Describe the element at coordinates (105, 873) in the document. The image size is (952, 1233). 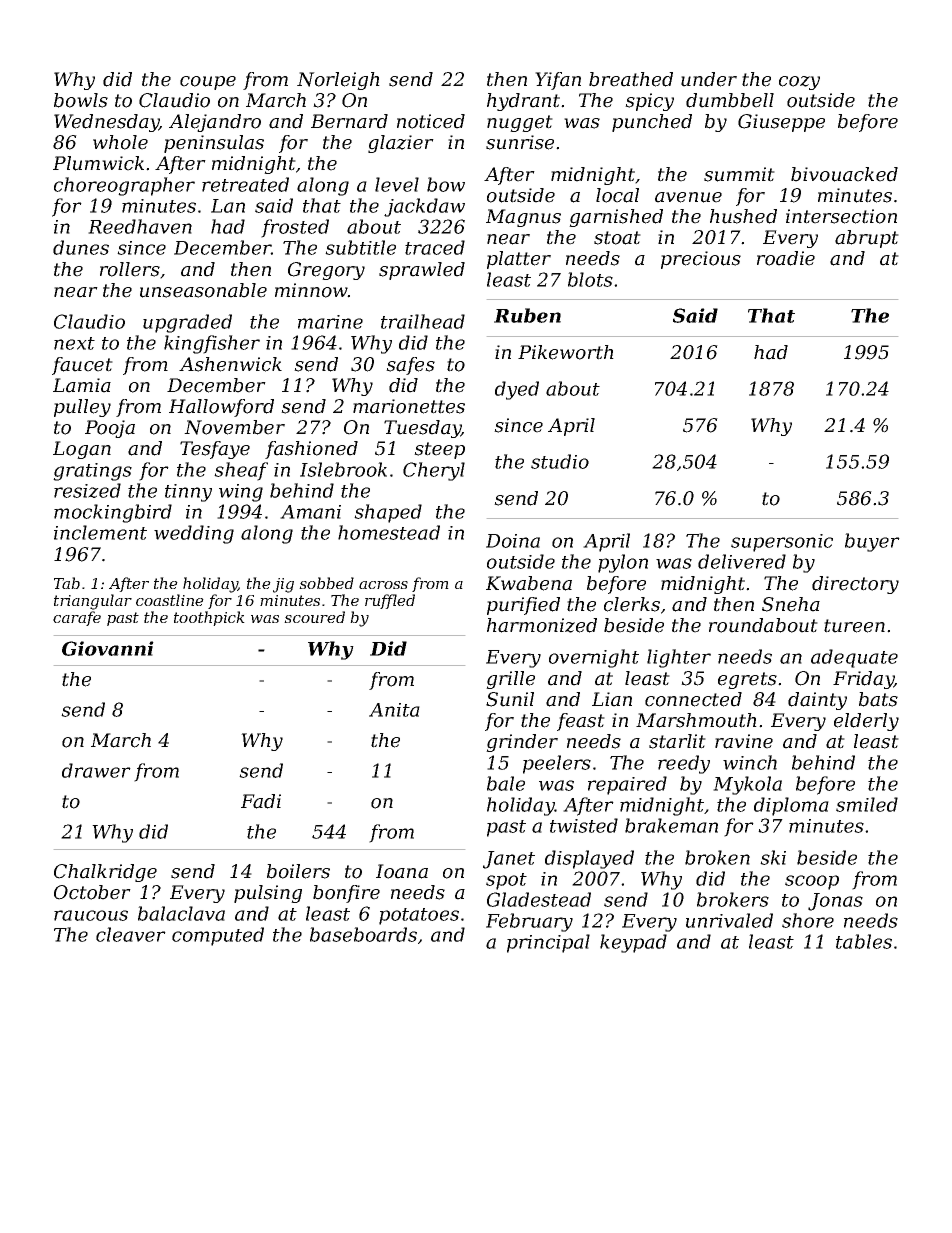
I see `Chalkridge` at that location.
